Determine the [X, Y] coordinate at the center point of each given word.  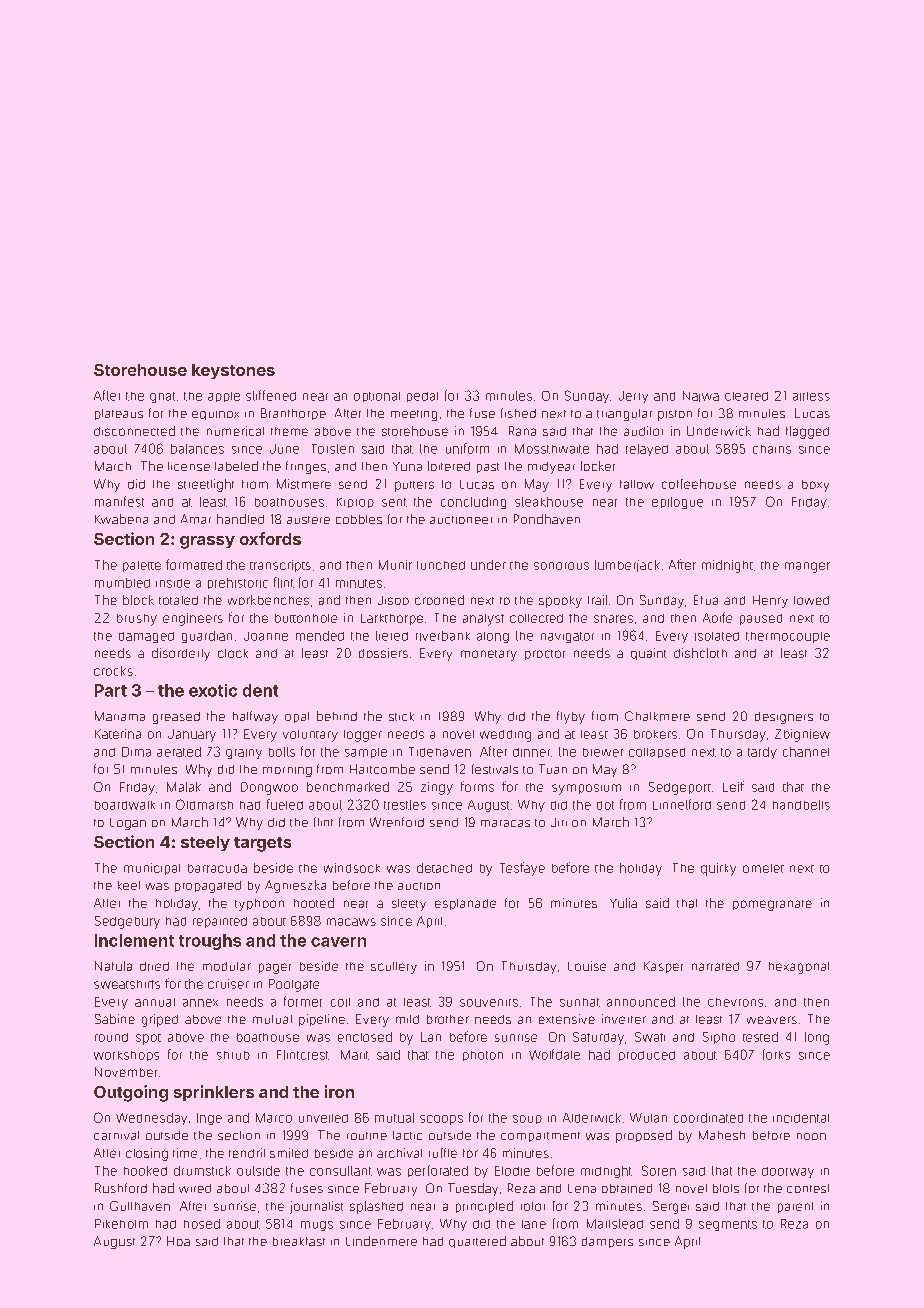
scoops [441, 1120]
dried [154, 966]
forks [776, 1054]
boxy [815, 486]
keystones [233, 371]
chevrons [735, 1002]
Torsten [333, 449]
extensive [567, 1019]
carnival [116, 1135]
